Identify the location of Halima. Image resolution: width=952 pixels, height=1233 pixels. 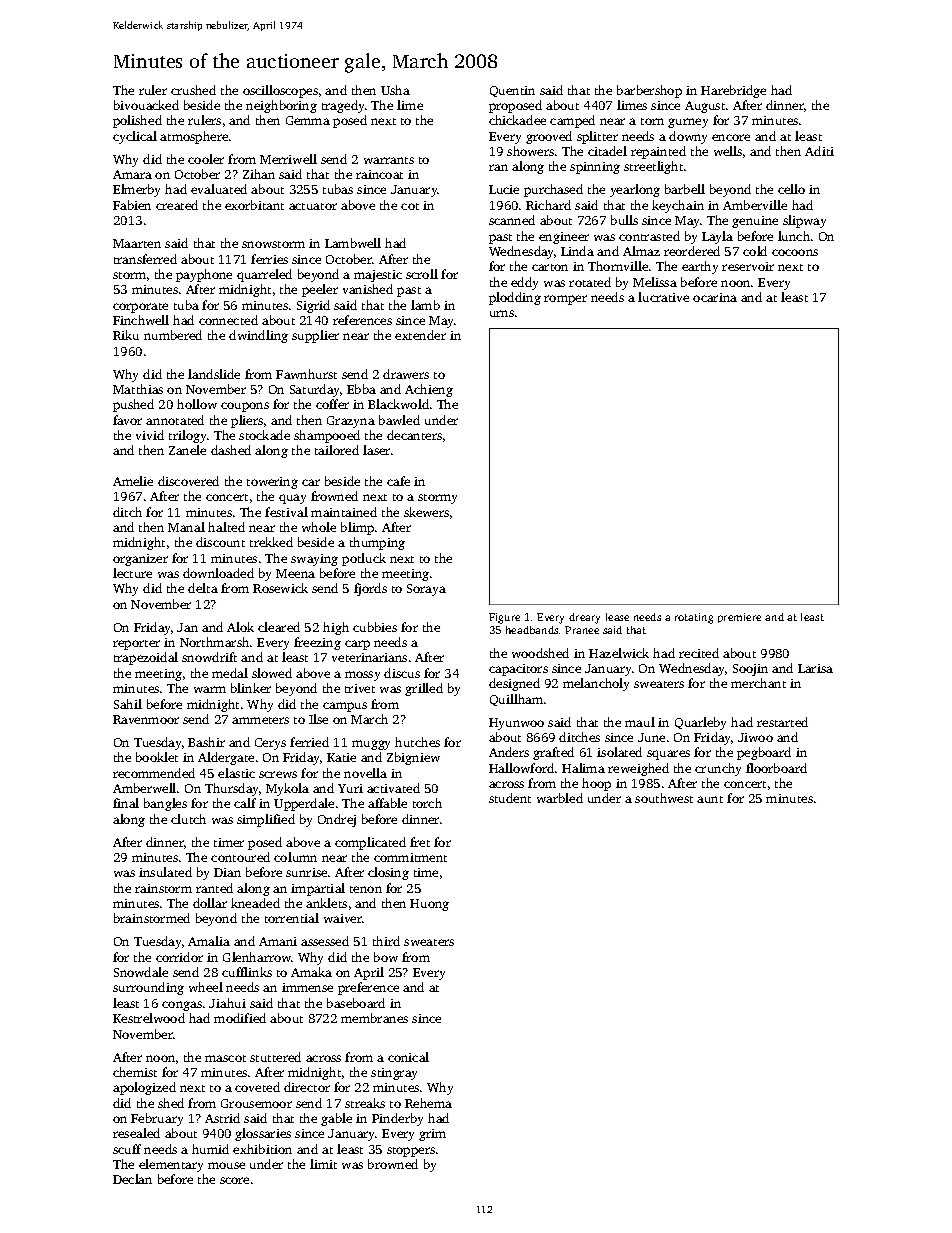
(583, 768).
